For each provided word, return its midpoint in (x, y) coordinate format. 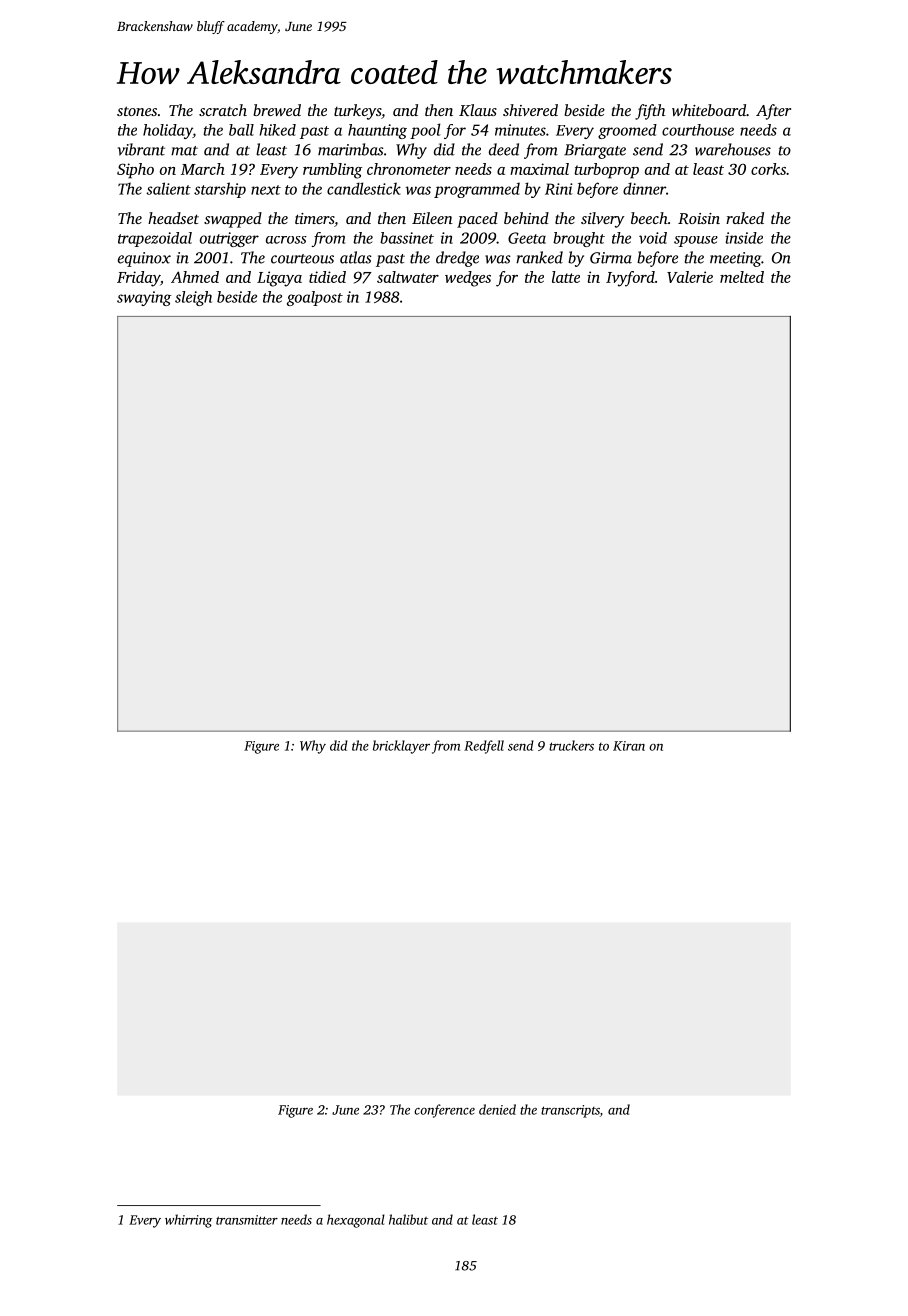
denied (497, 1109)
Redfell (484, 747)
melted (742, 277)
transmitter (247, 1220)
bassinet (407, 238)
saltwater (408, 277)
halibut (408, 1219)
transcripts (570, 1111)
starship (220, 190)
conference (444, 1111)
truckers (571, 745)
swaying (144, 298)
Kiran (629, 746)
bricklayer (401, 747)
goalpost (315, 298)
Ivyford (630, 279)
